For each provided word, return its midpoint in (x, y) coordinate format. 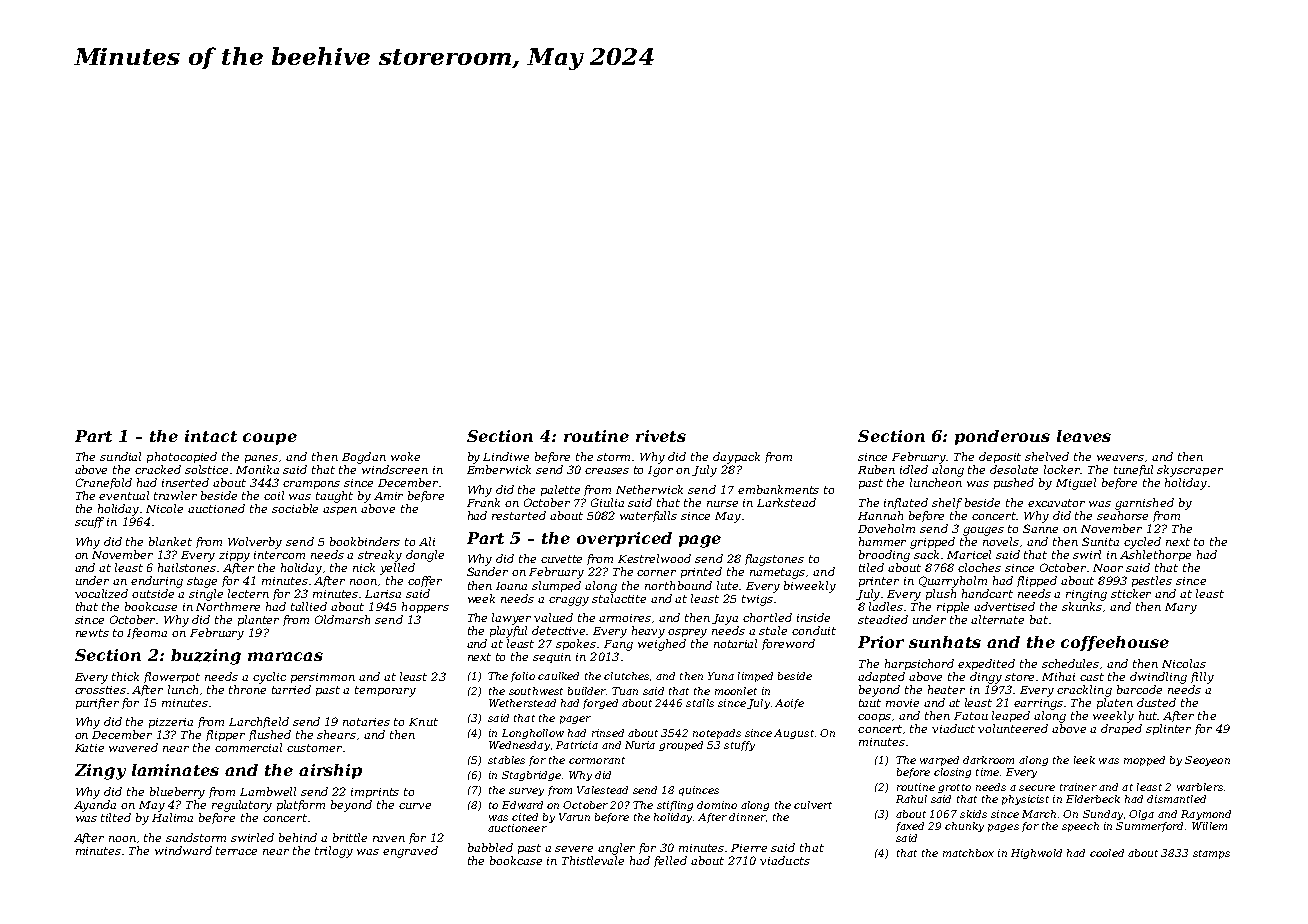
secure (1037, 788)
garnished (1144, 504)
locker (1062, 469)
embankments (778, 489)
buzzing (206, 657)
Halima (172, 817)
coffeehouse (1115, 643)
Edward (522, 805)
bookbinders (365, 541)
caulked (558, 676)
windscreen (395, 469)
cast (1092, 677)
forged (600, 704)
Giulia (607, 502)
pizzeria (171, 723)
